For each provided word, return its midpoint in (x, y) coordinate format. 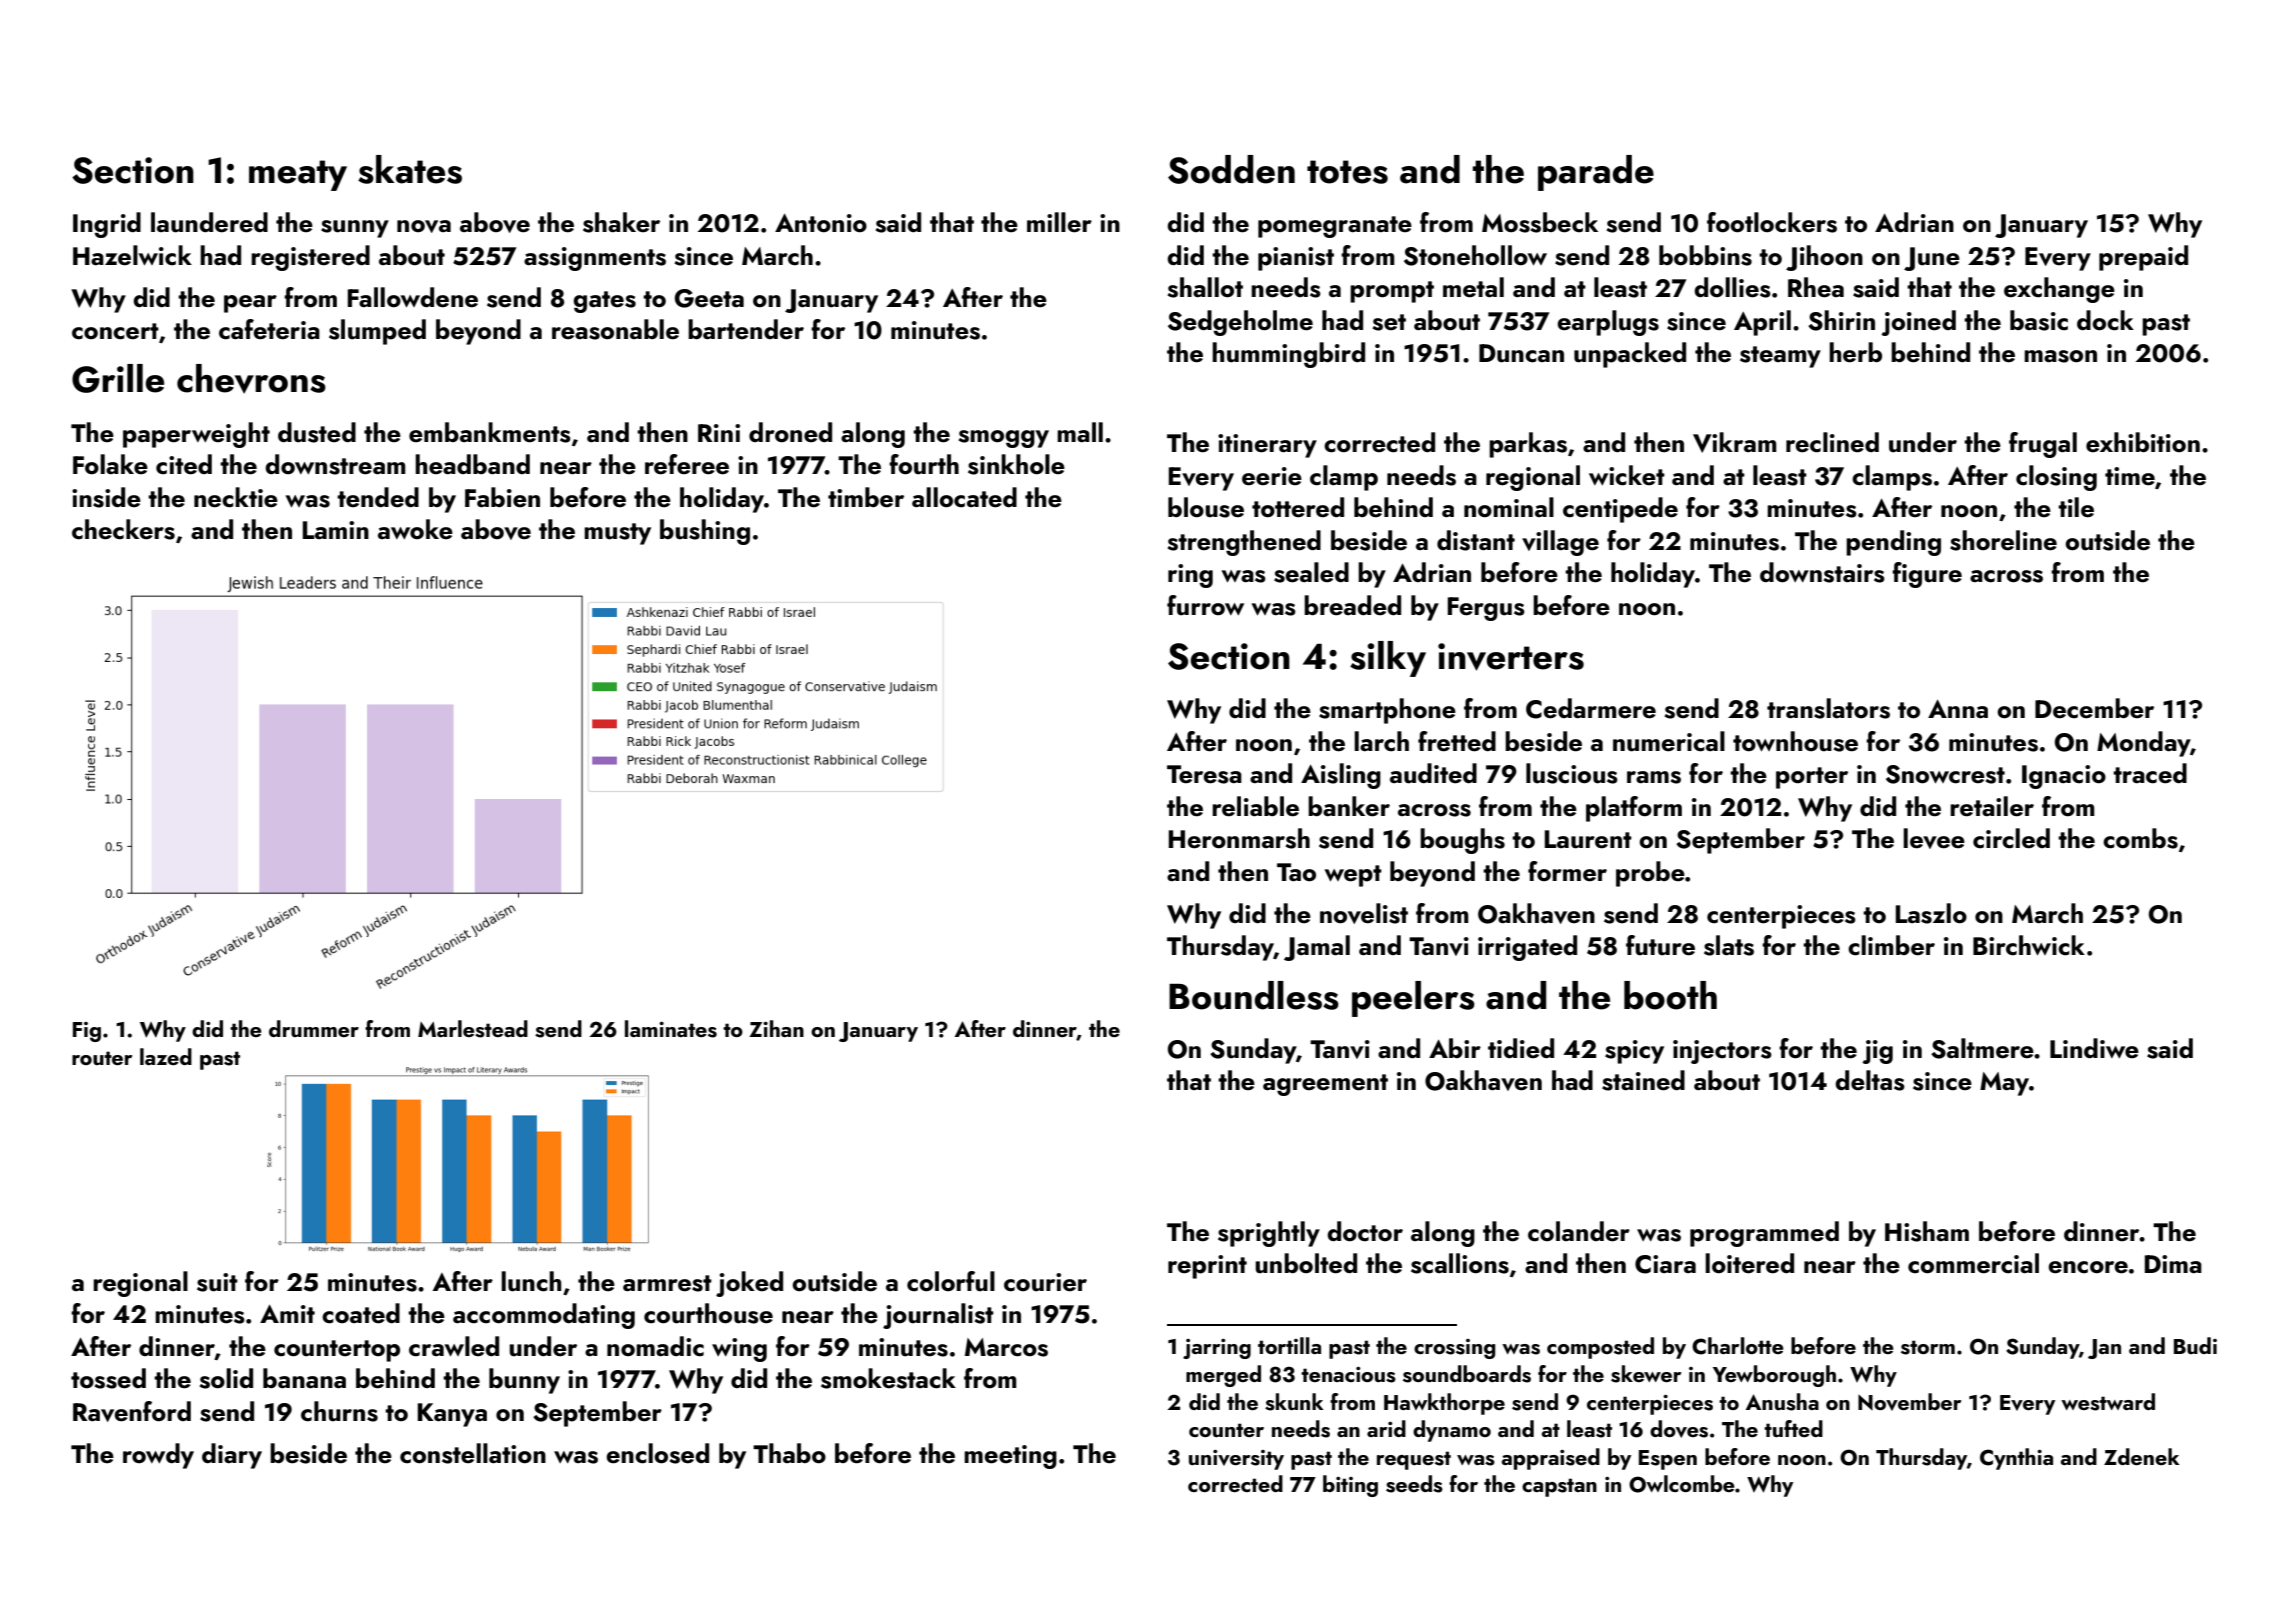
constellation (473, 1453)
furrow (1205, 605)
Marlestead (473, 1029)
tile (2076, 507)
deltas (1870, 1080)
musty (617, 534)
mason (2060, 356)
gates (604, 302)
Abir (1455, 1048)
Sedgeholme (1240, 323)
